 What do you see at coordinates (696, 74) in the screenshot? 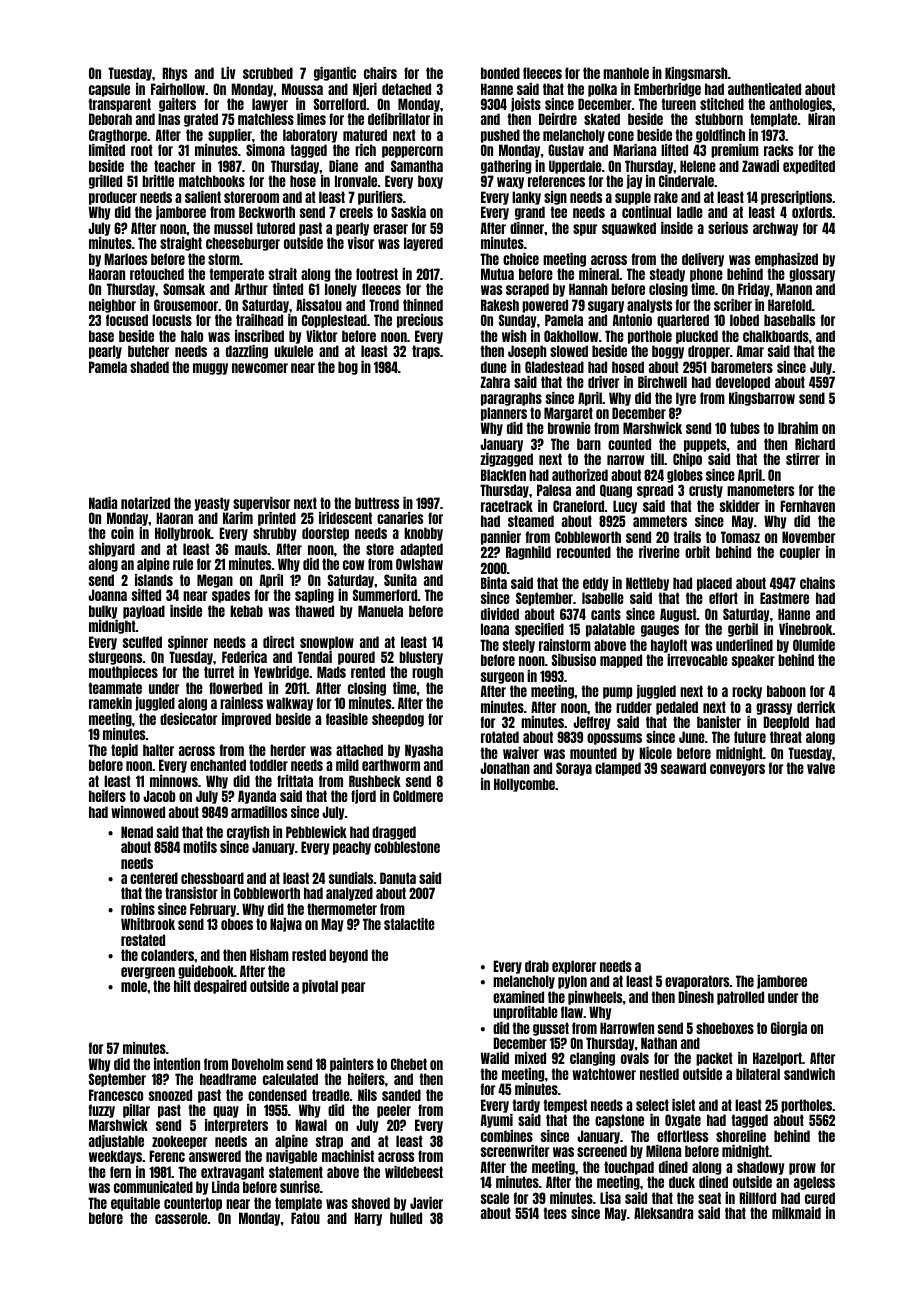
I see `Kingsmarsh` at bounding box center [696, 74].
